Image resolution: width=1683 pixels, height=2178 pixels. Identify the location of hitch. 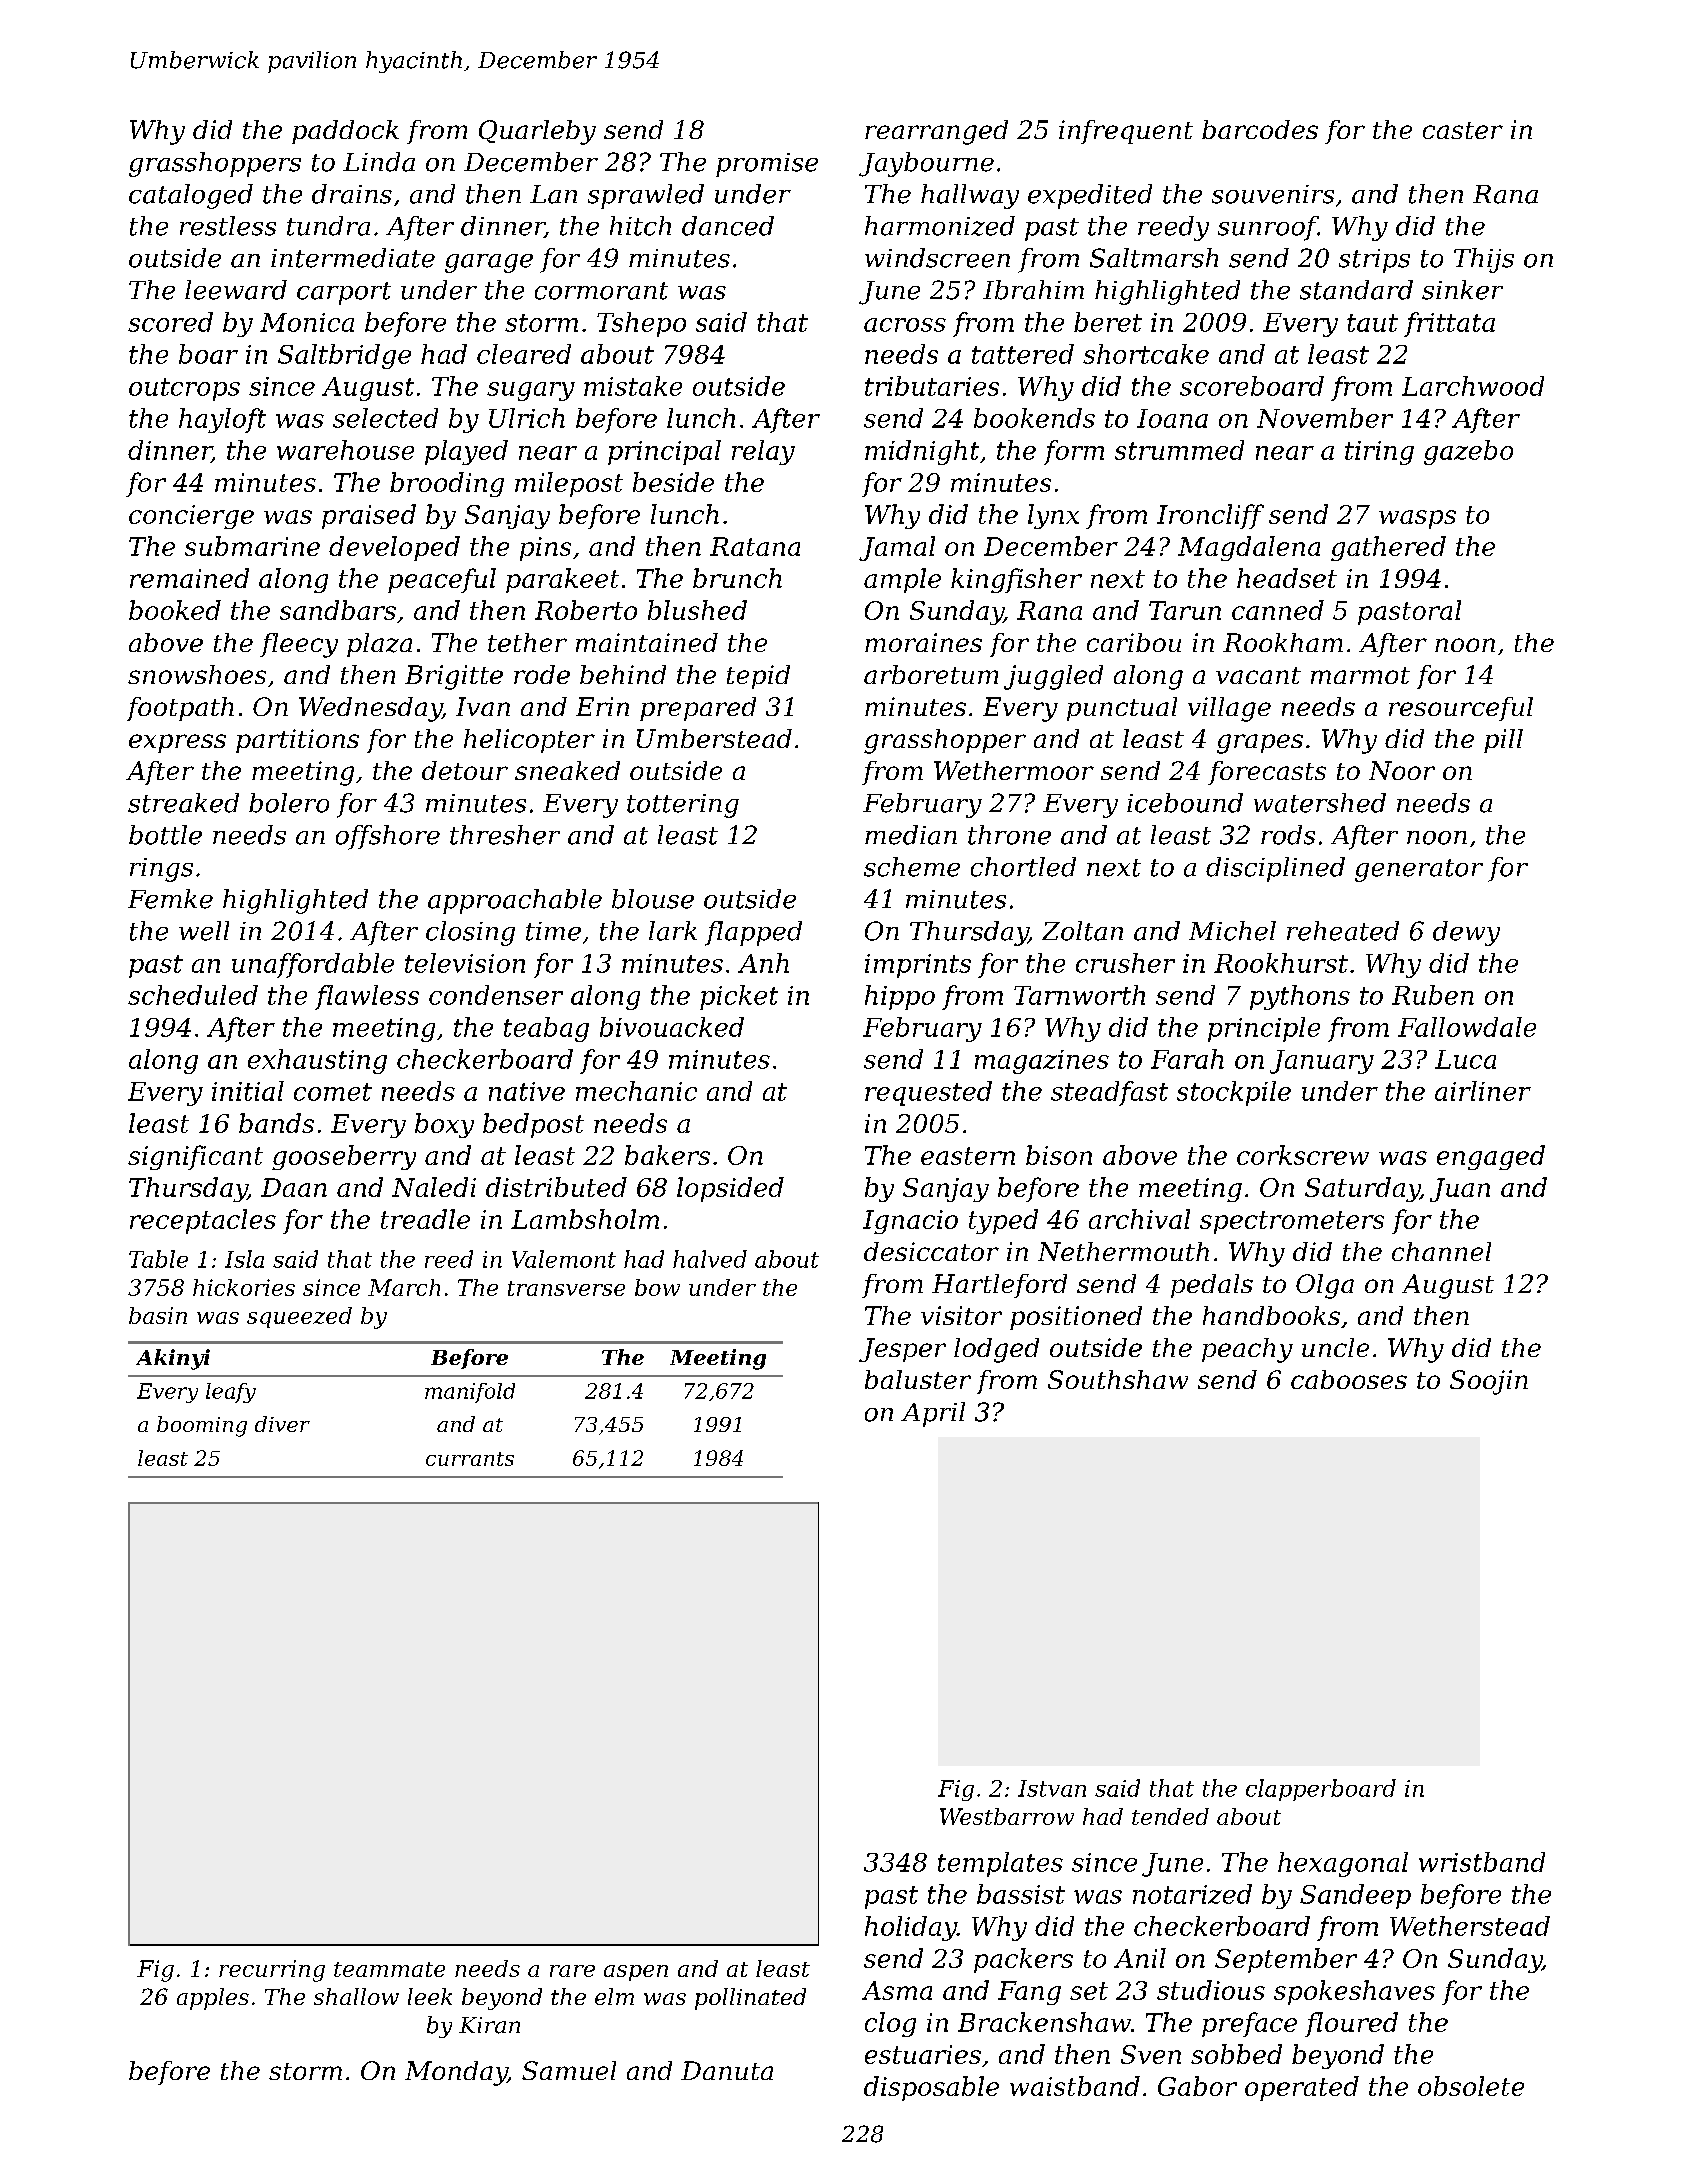
(640, 226).
